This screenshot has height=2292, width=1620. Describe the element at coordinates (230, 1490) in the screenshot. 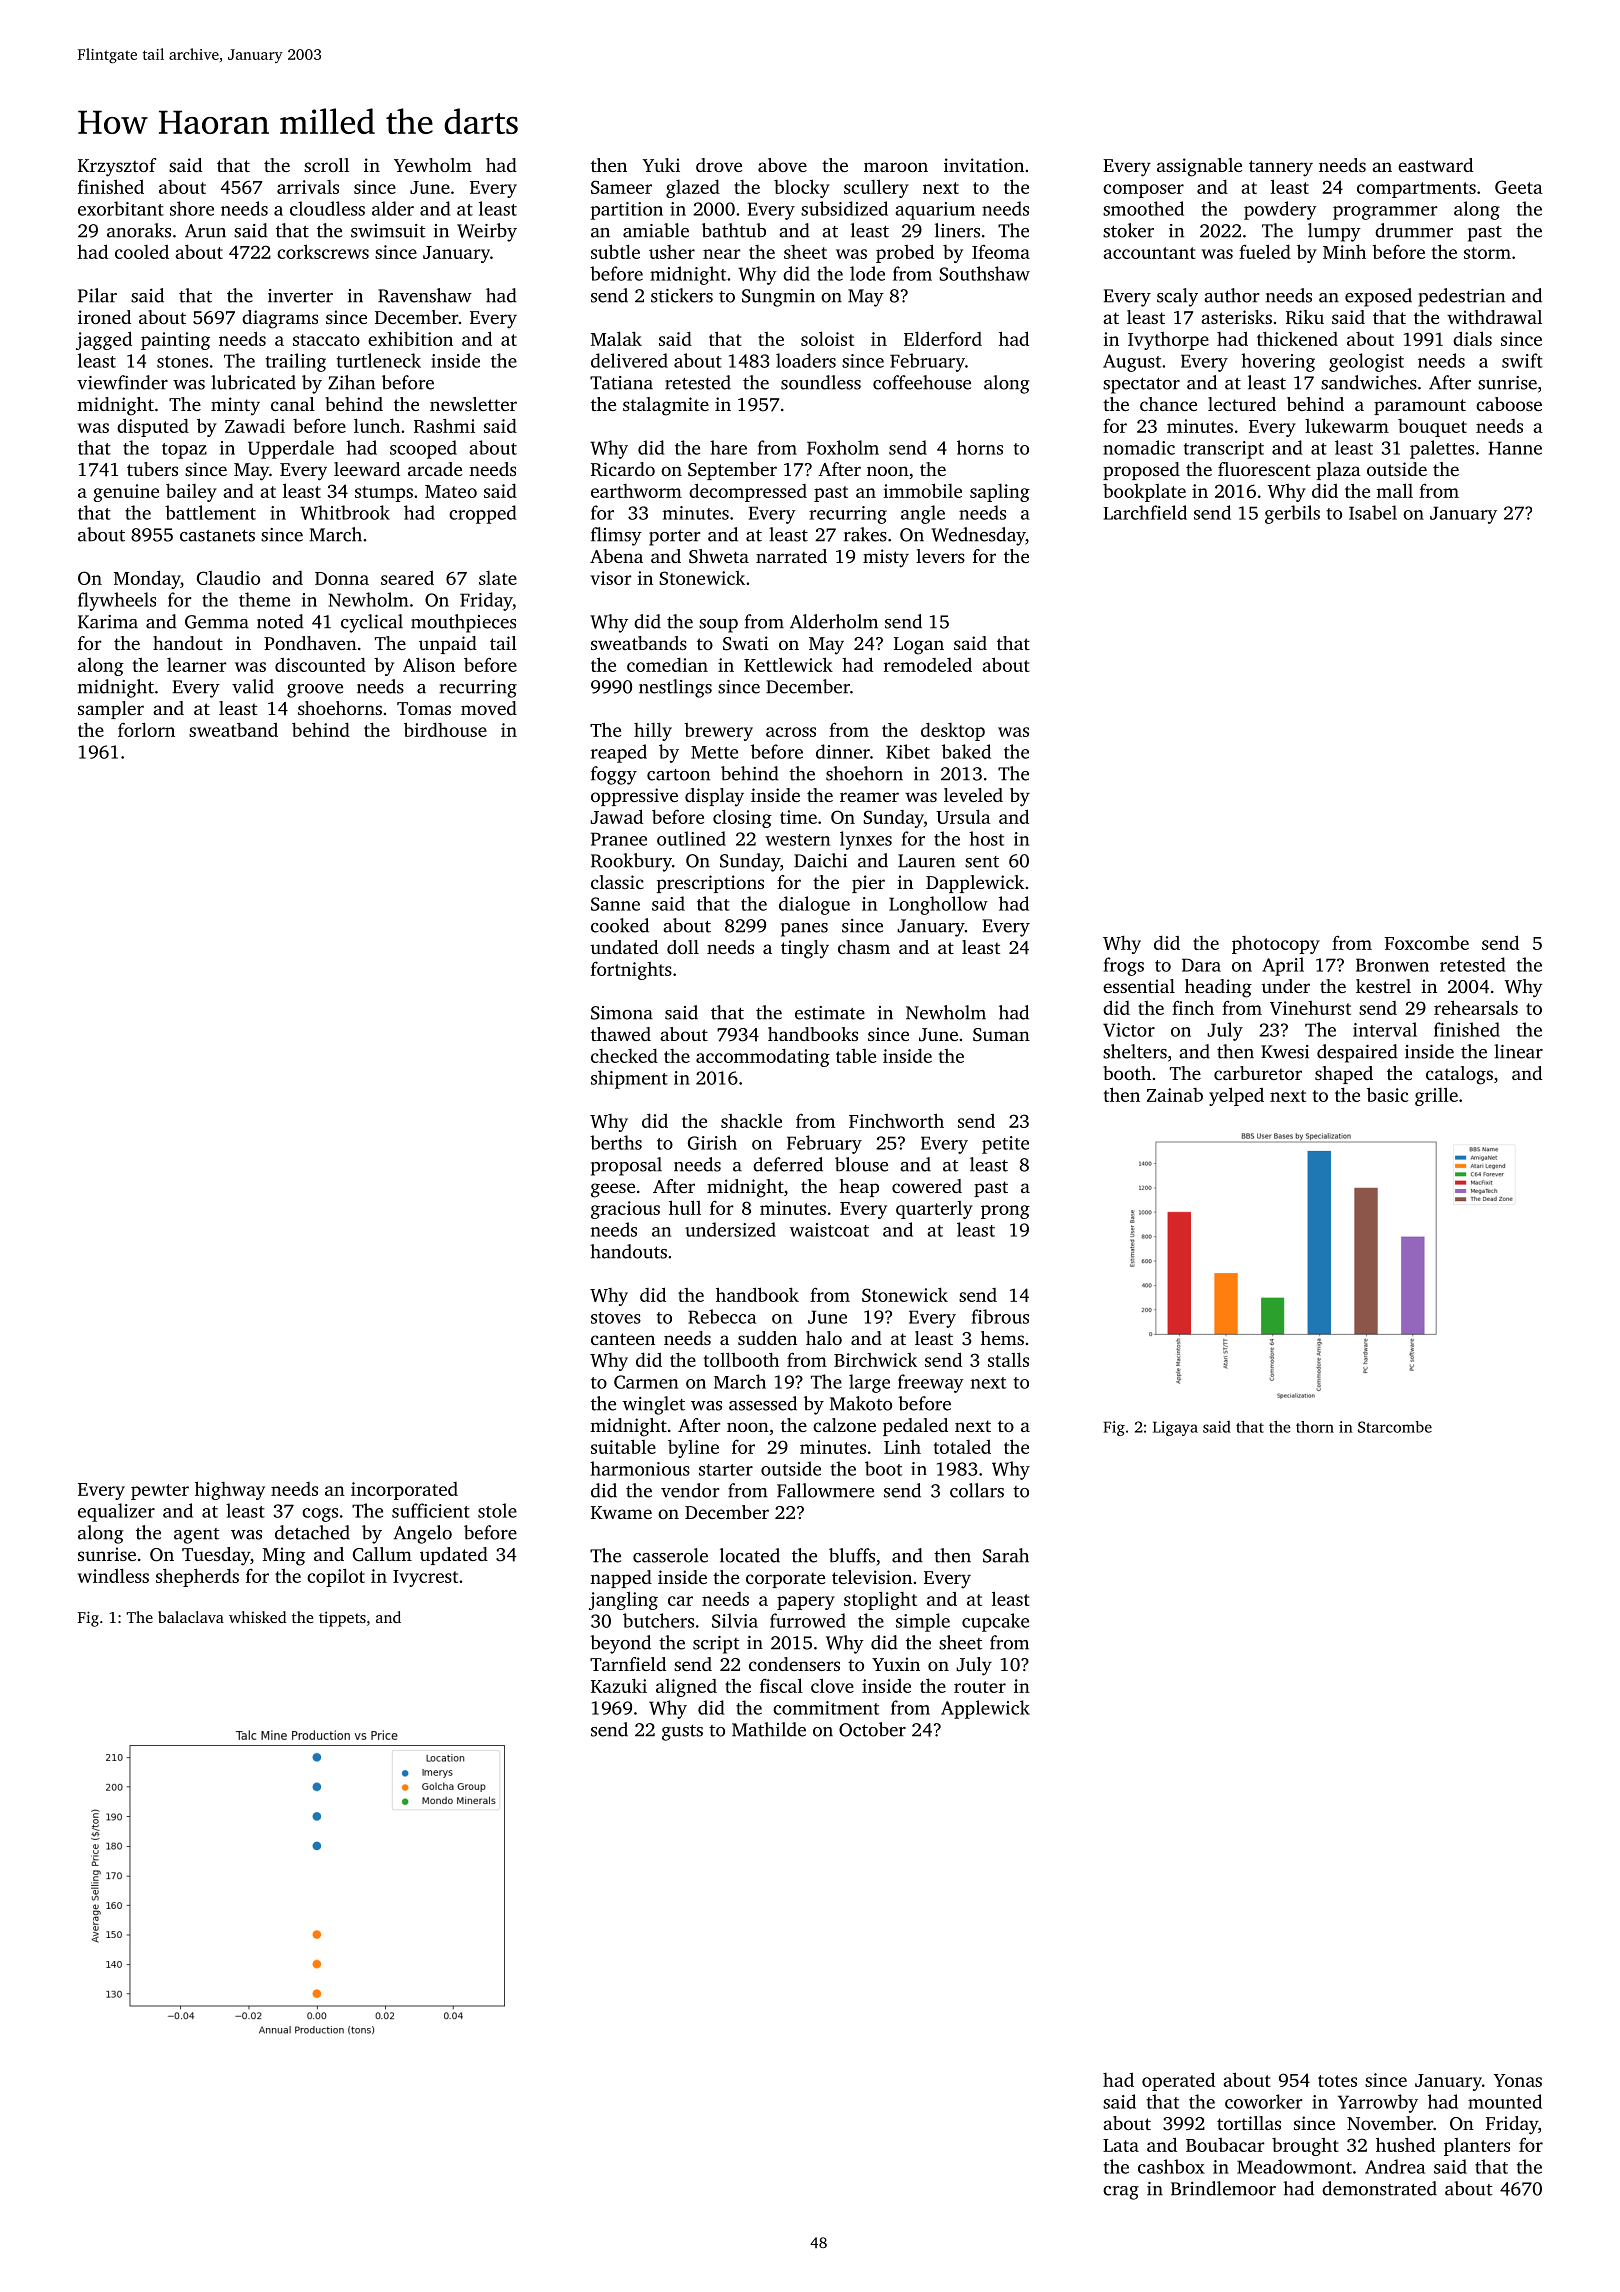

I see `highway` at that location.
